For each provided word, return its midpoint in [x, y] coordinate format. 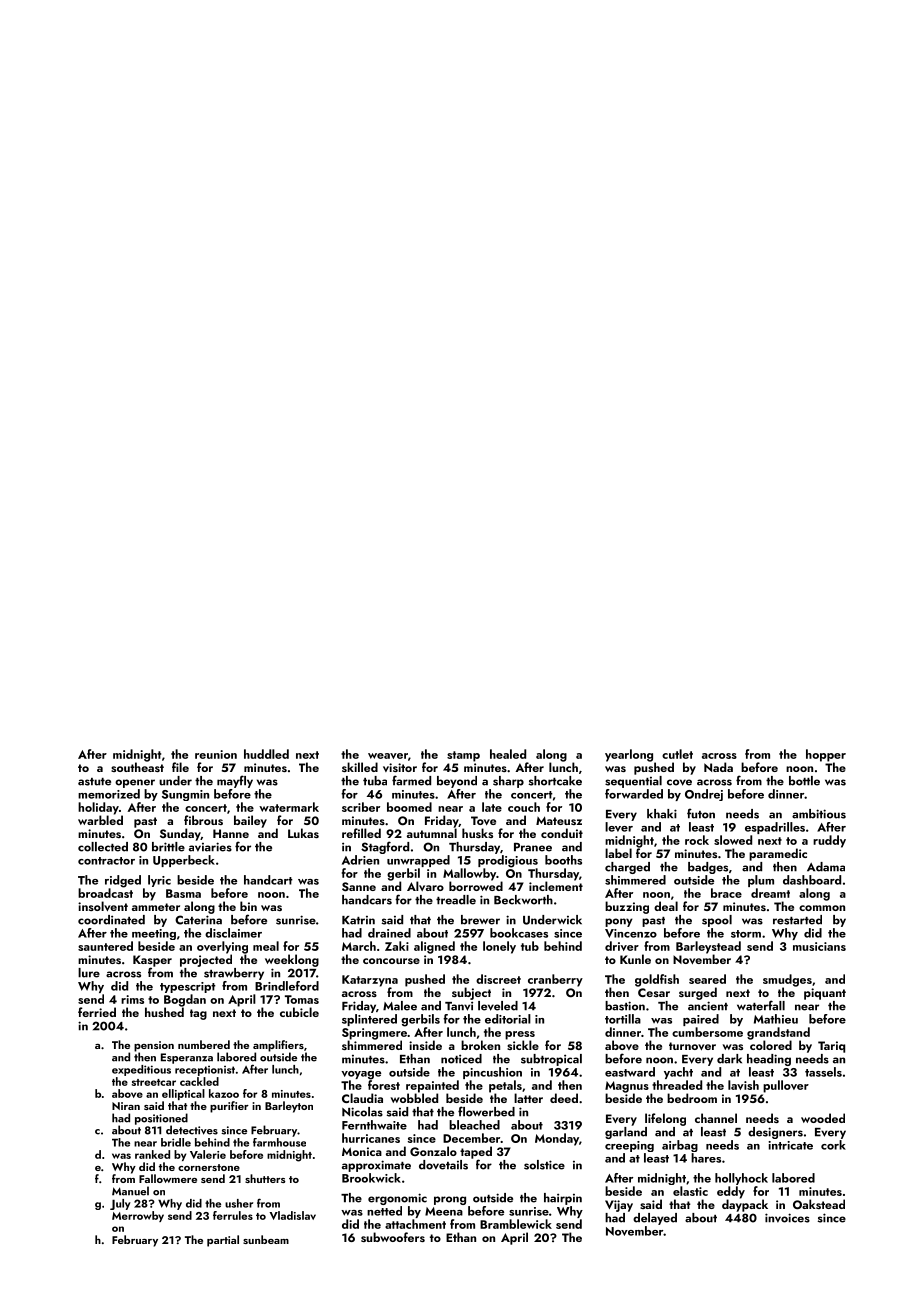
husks [477, 833]
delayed [655, 1219]
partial [223, 1241]
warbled [100, 820]
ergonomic [397, 1199]
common [822, 908]
